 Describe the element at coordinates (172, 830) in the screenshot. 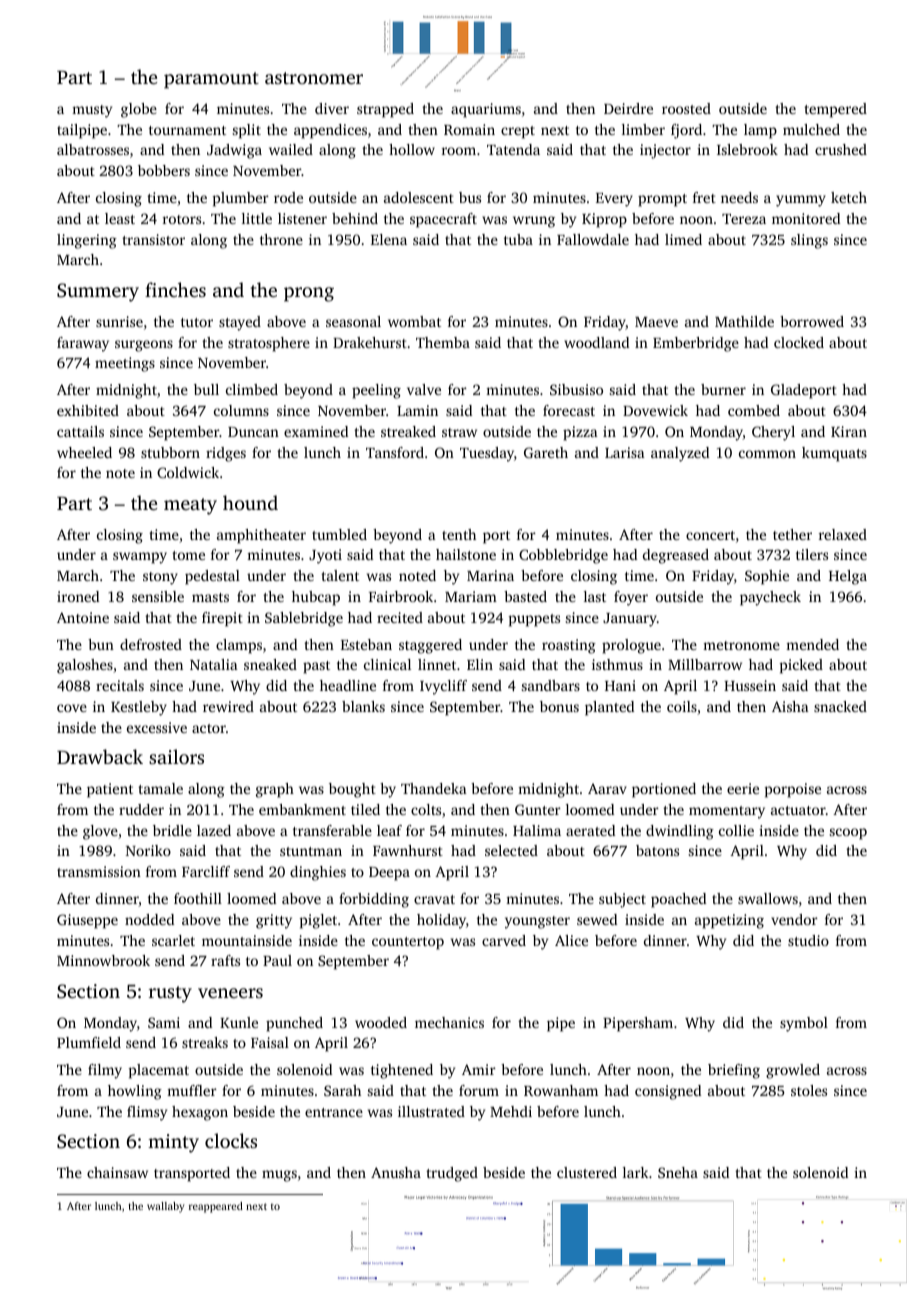

I see `bridle` at that location.
